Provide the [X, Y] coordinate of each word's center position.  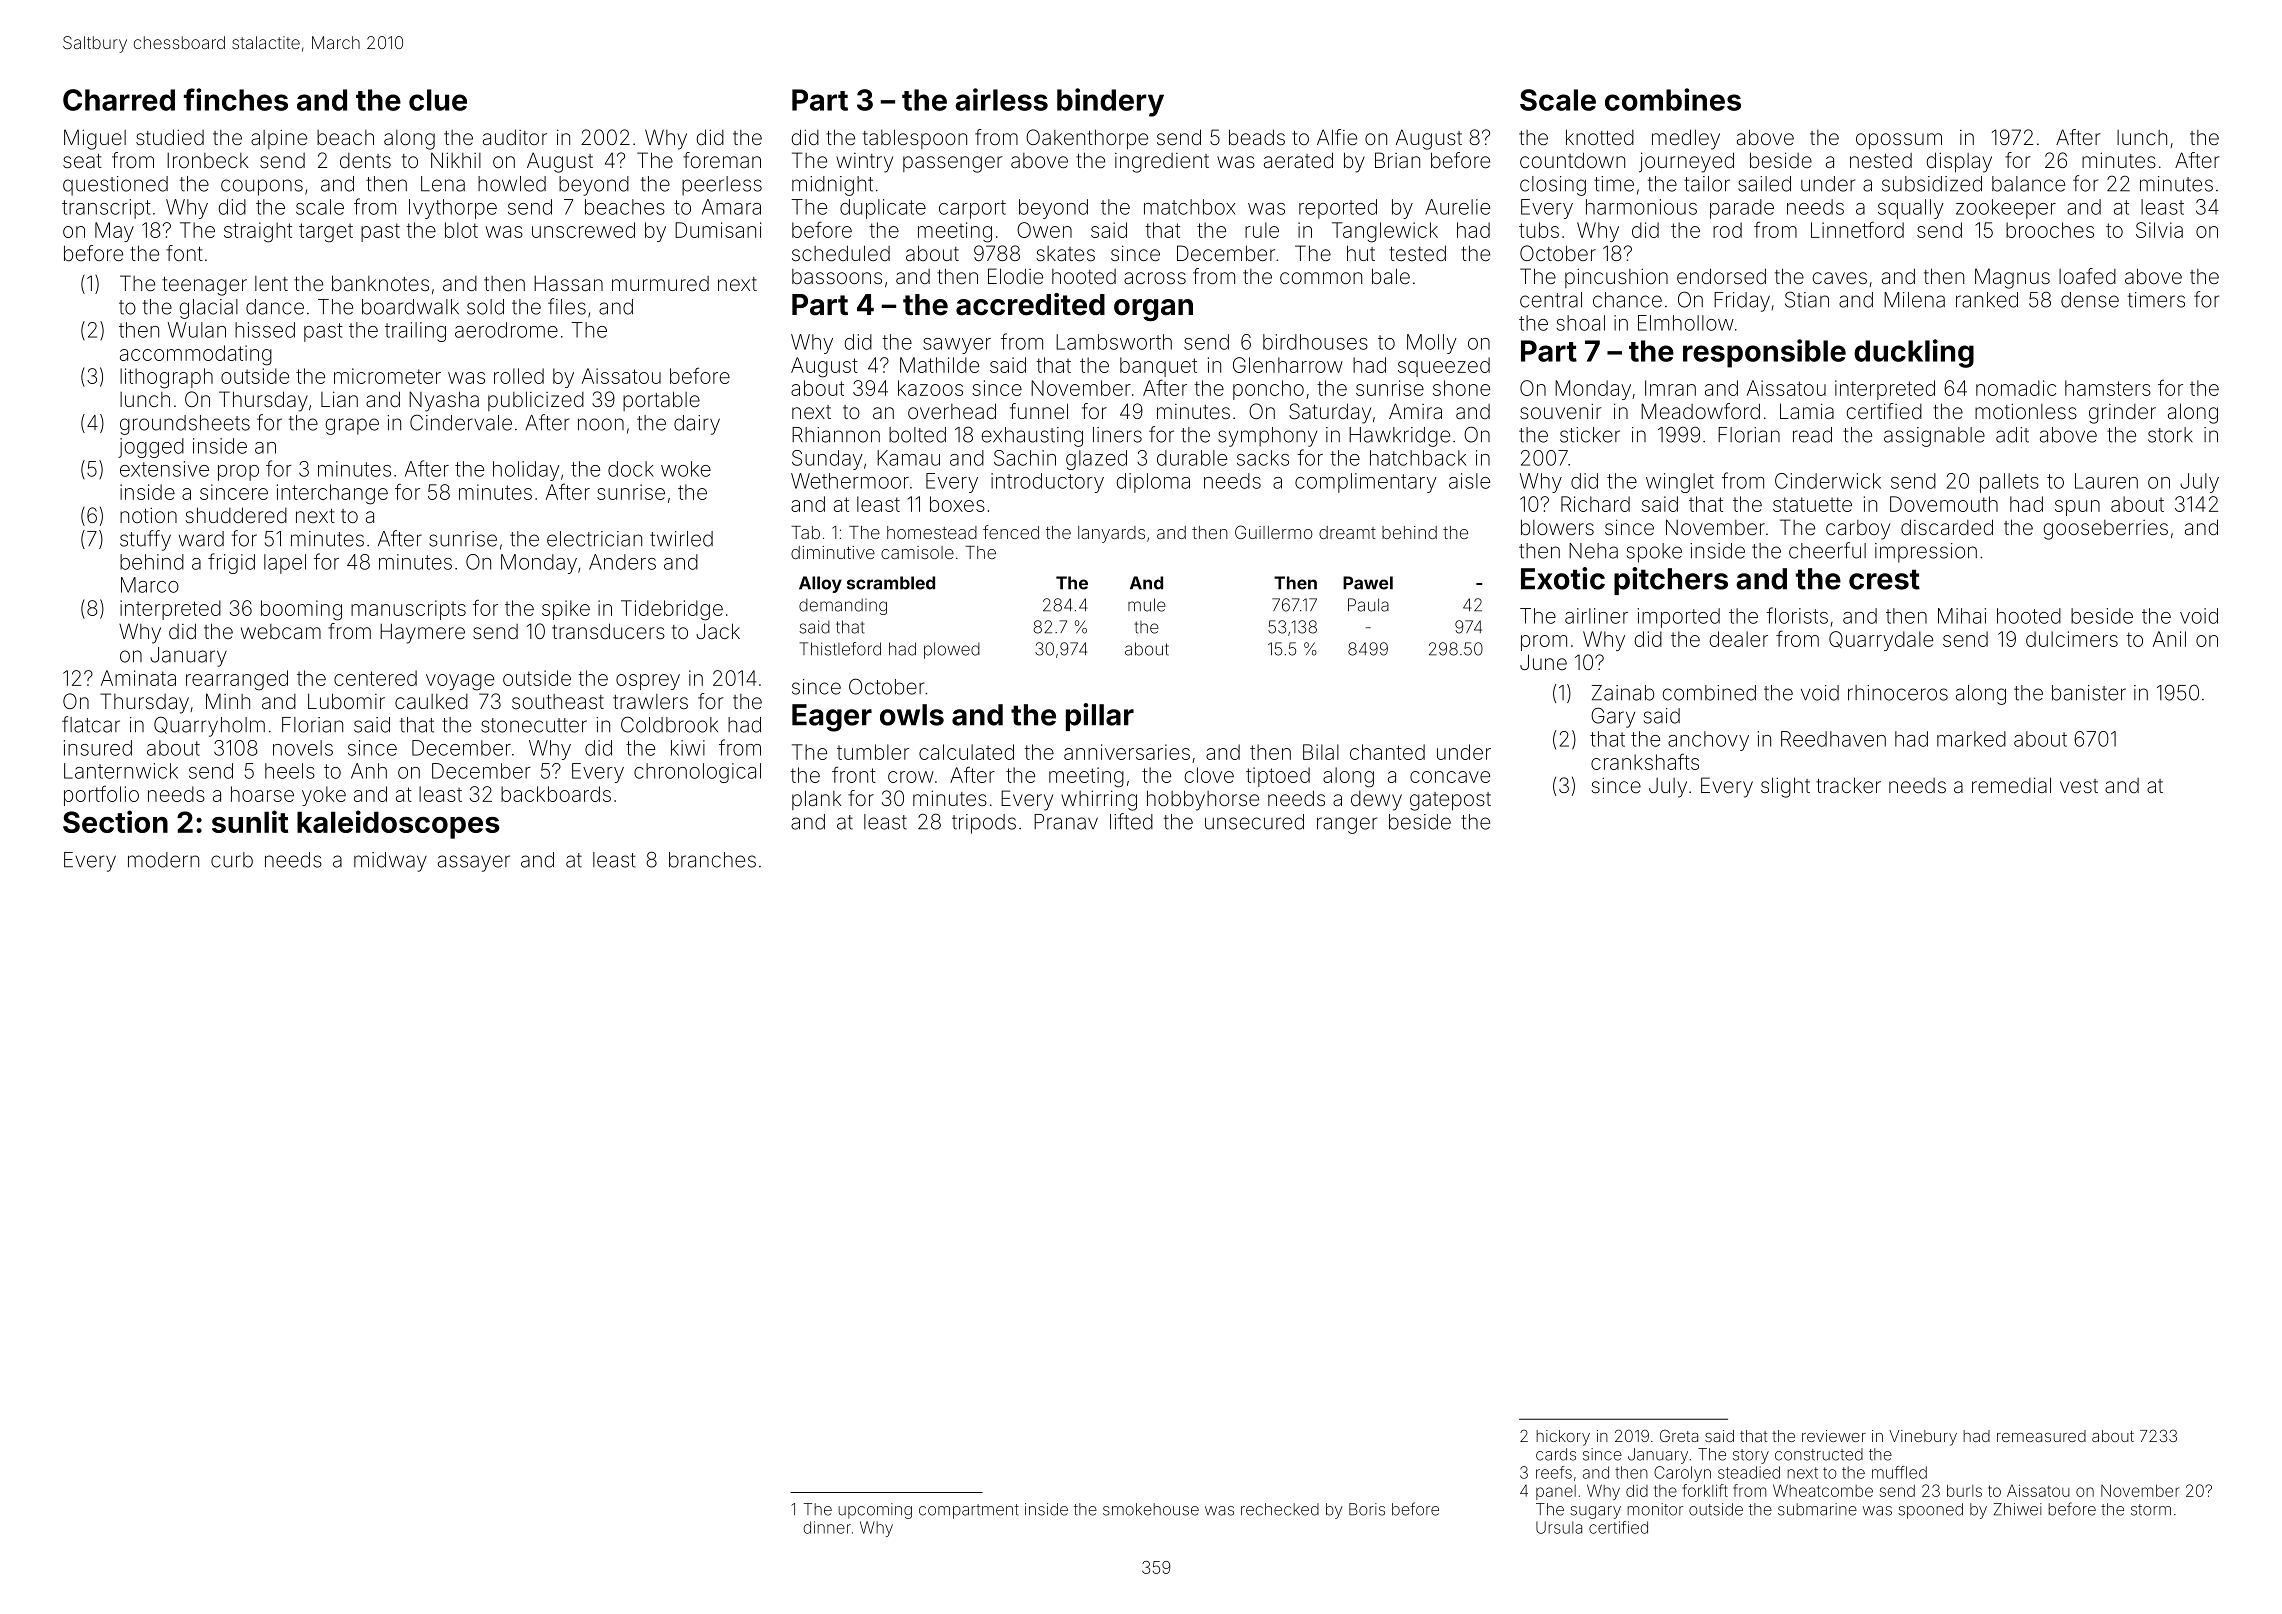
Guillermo [1274, 532]
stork [2170, 435]
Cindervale [461, 422]
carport [972, 209]
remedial [2011, 785]
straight [258, 232]
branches [712, 860]
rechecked [1280, 1509]
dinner [827, 1527]
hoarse [262, 794]
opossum [1899, 141]
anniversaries [1127, 752]
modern [163, 860]
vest [2079, 786]
